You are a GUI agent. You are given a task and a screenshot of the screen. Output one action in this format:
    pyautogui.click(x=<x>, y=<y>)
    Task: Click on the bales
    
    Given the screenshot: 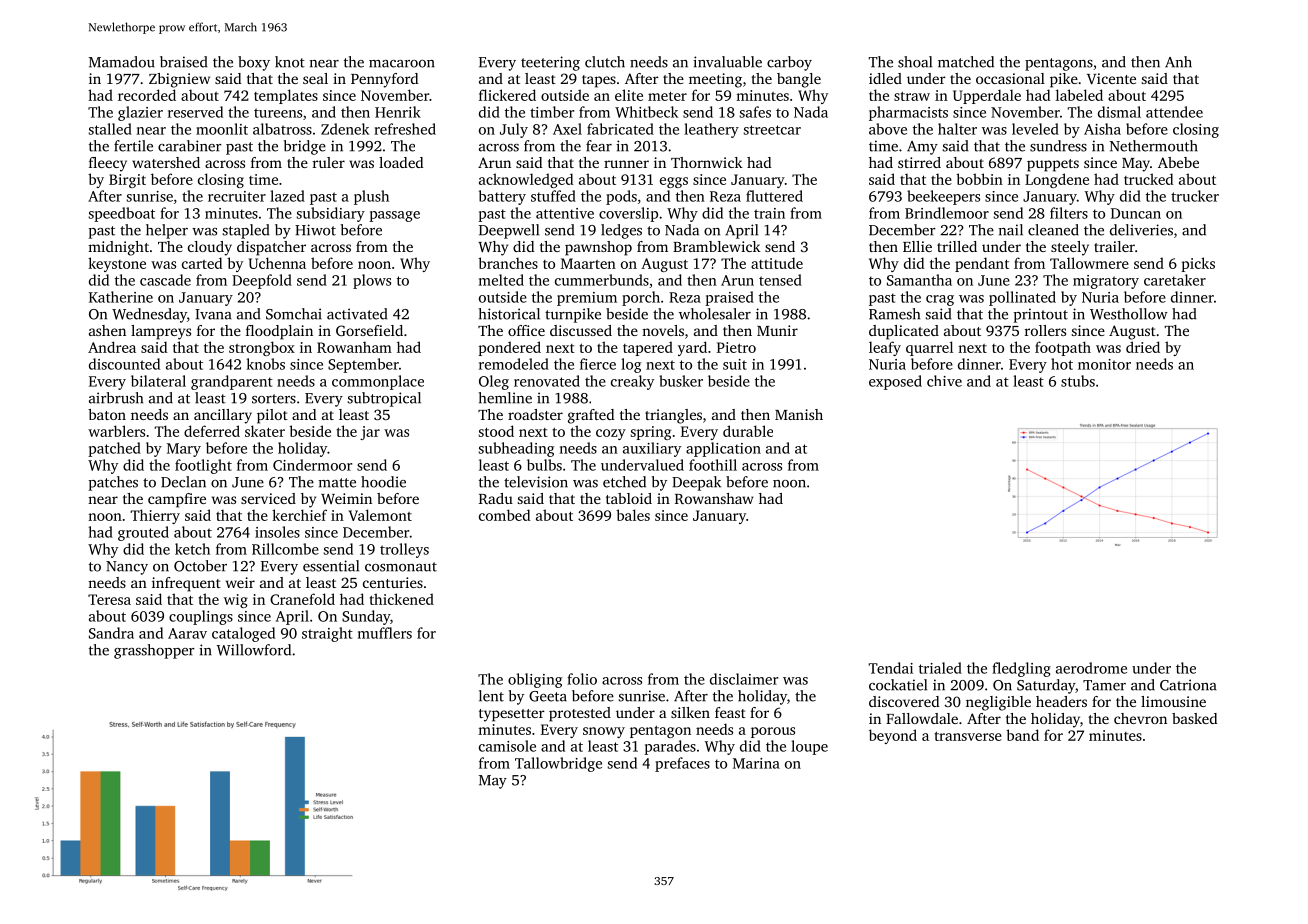 What is the action you would take?
    pyautogui.click(x=633, y=515)
